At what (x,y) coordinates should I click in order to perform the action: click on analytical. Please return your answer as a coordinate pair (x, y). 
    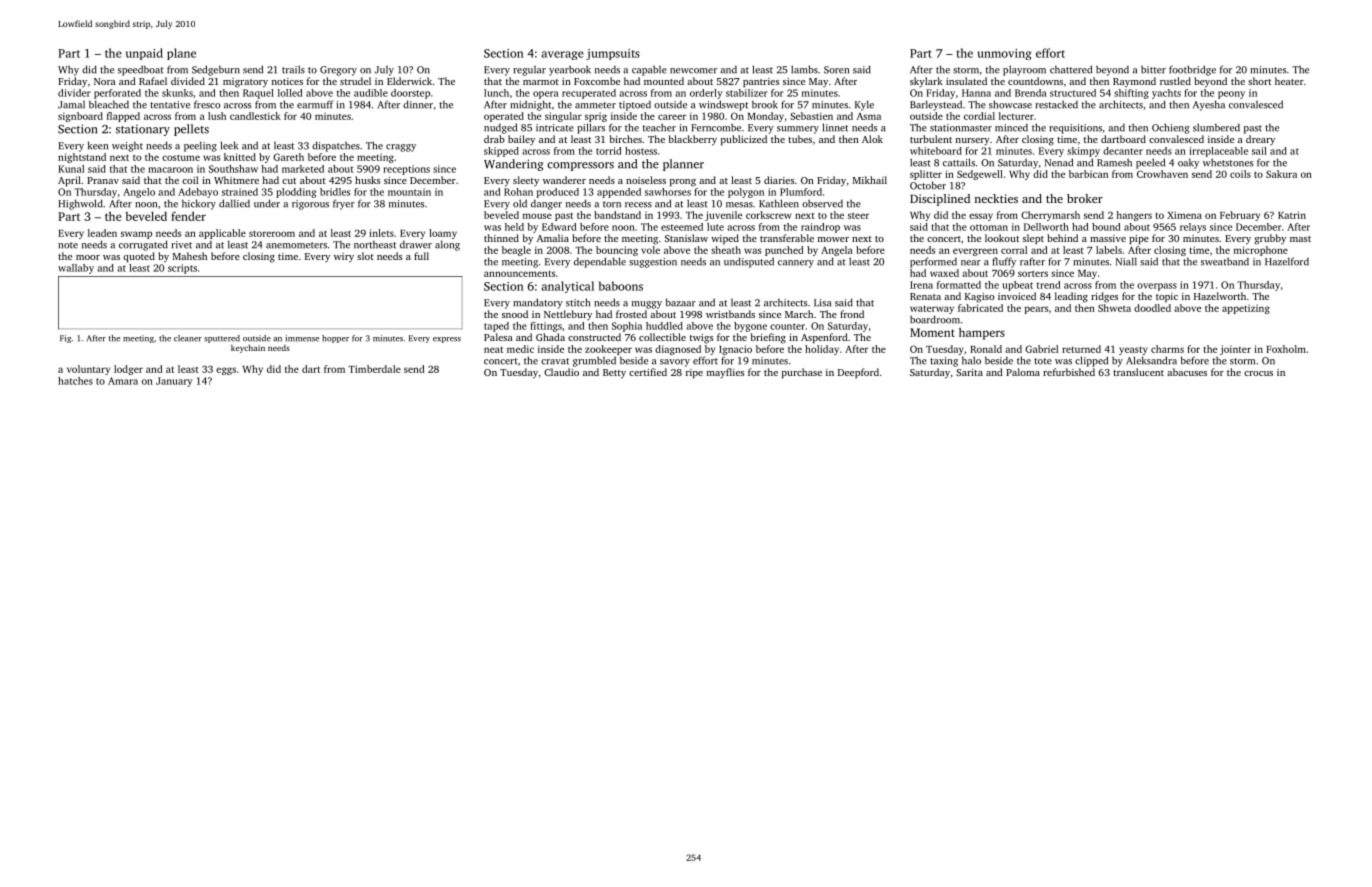
    Looking at the image, I should click on (568, 287).
